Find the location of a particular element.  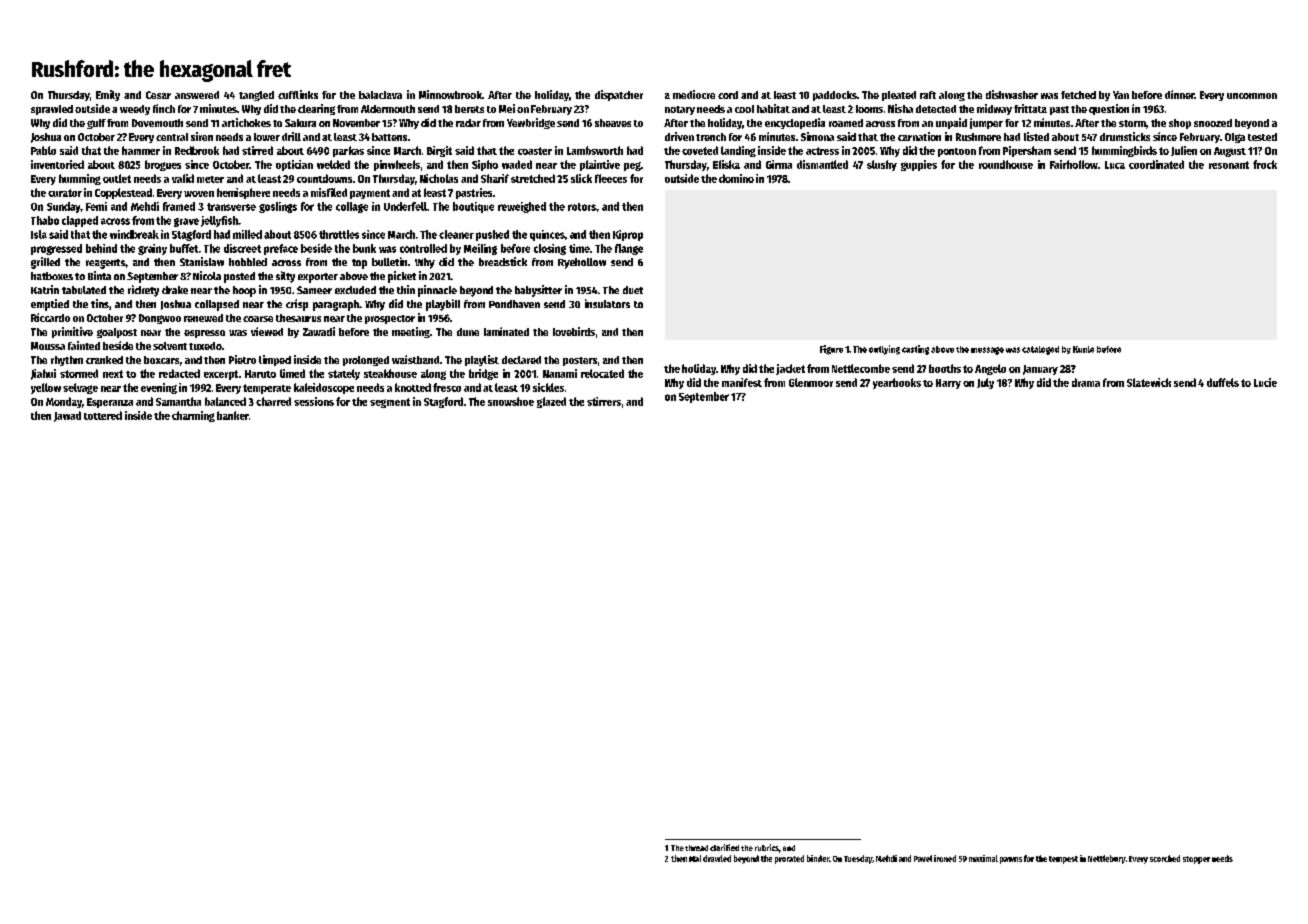

throttles is located at coordinates (339, 234).
